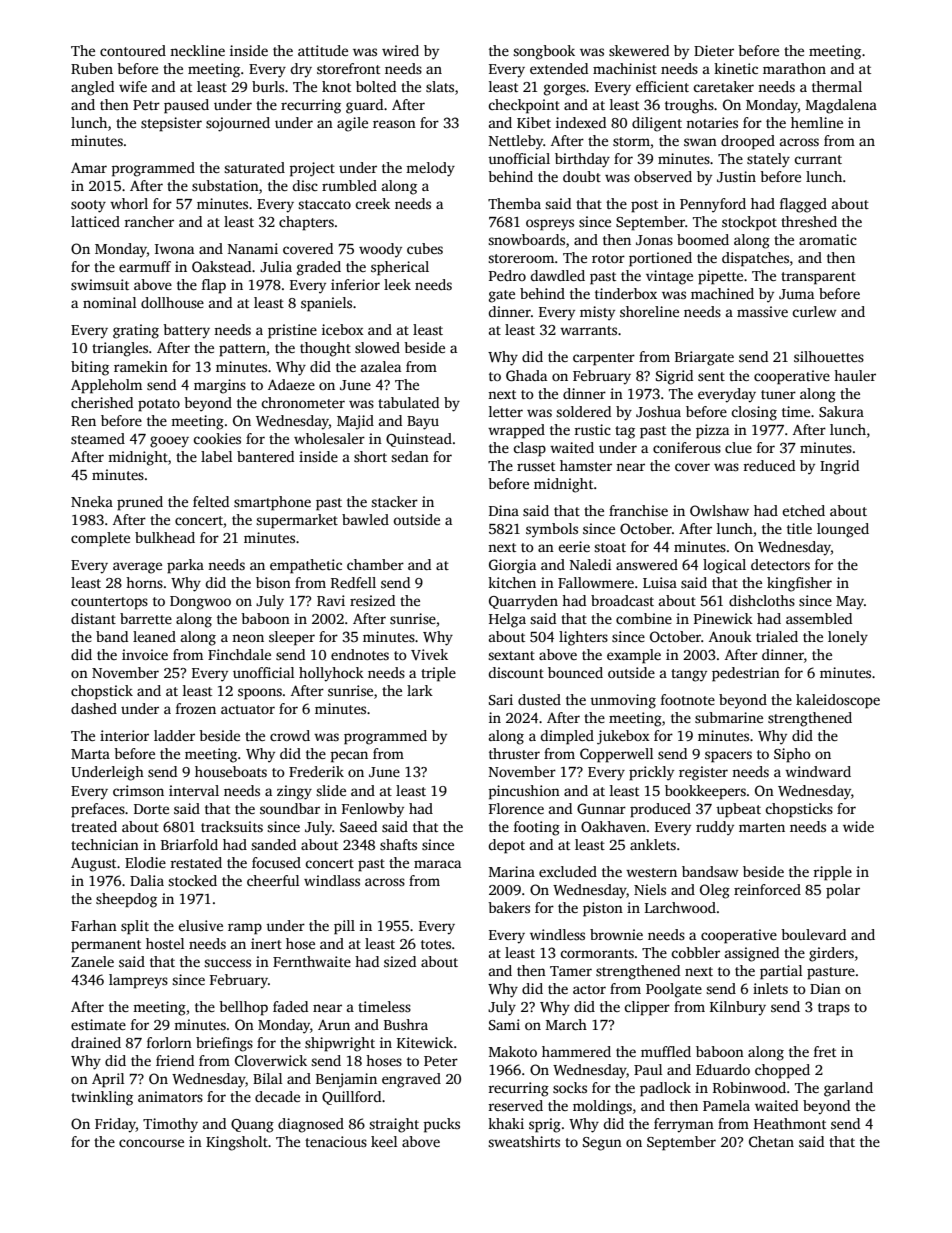 The image size is (952, 1233). Describe the element at coordinates (227, 963) in the screenshot. I see `success` at that location.
